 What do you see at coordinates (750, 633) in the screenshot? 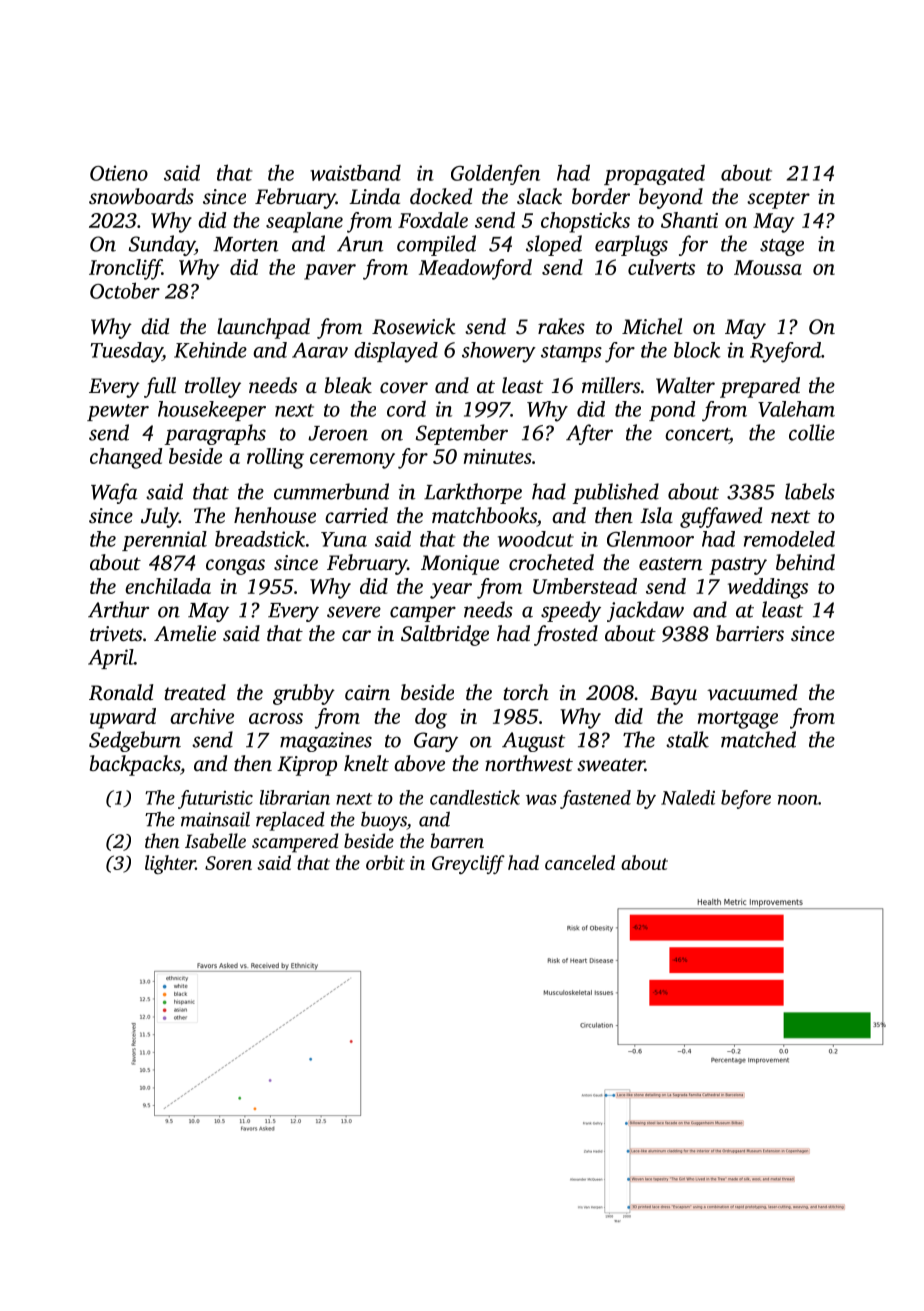
I see `barriers` at bounding box center [750, 633].
